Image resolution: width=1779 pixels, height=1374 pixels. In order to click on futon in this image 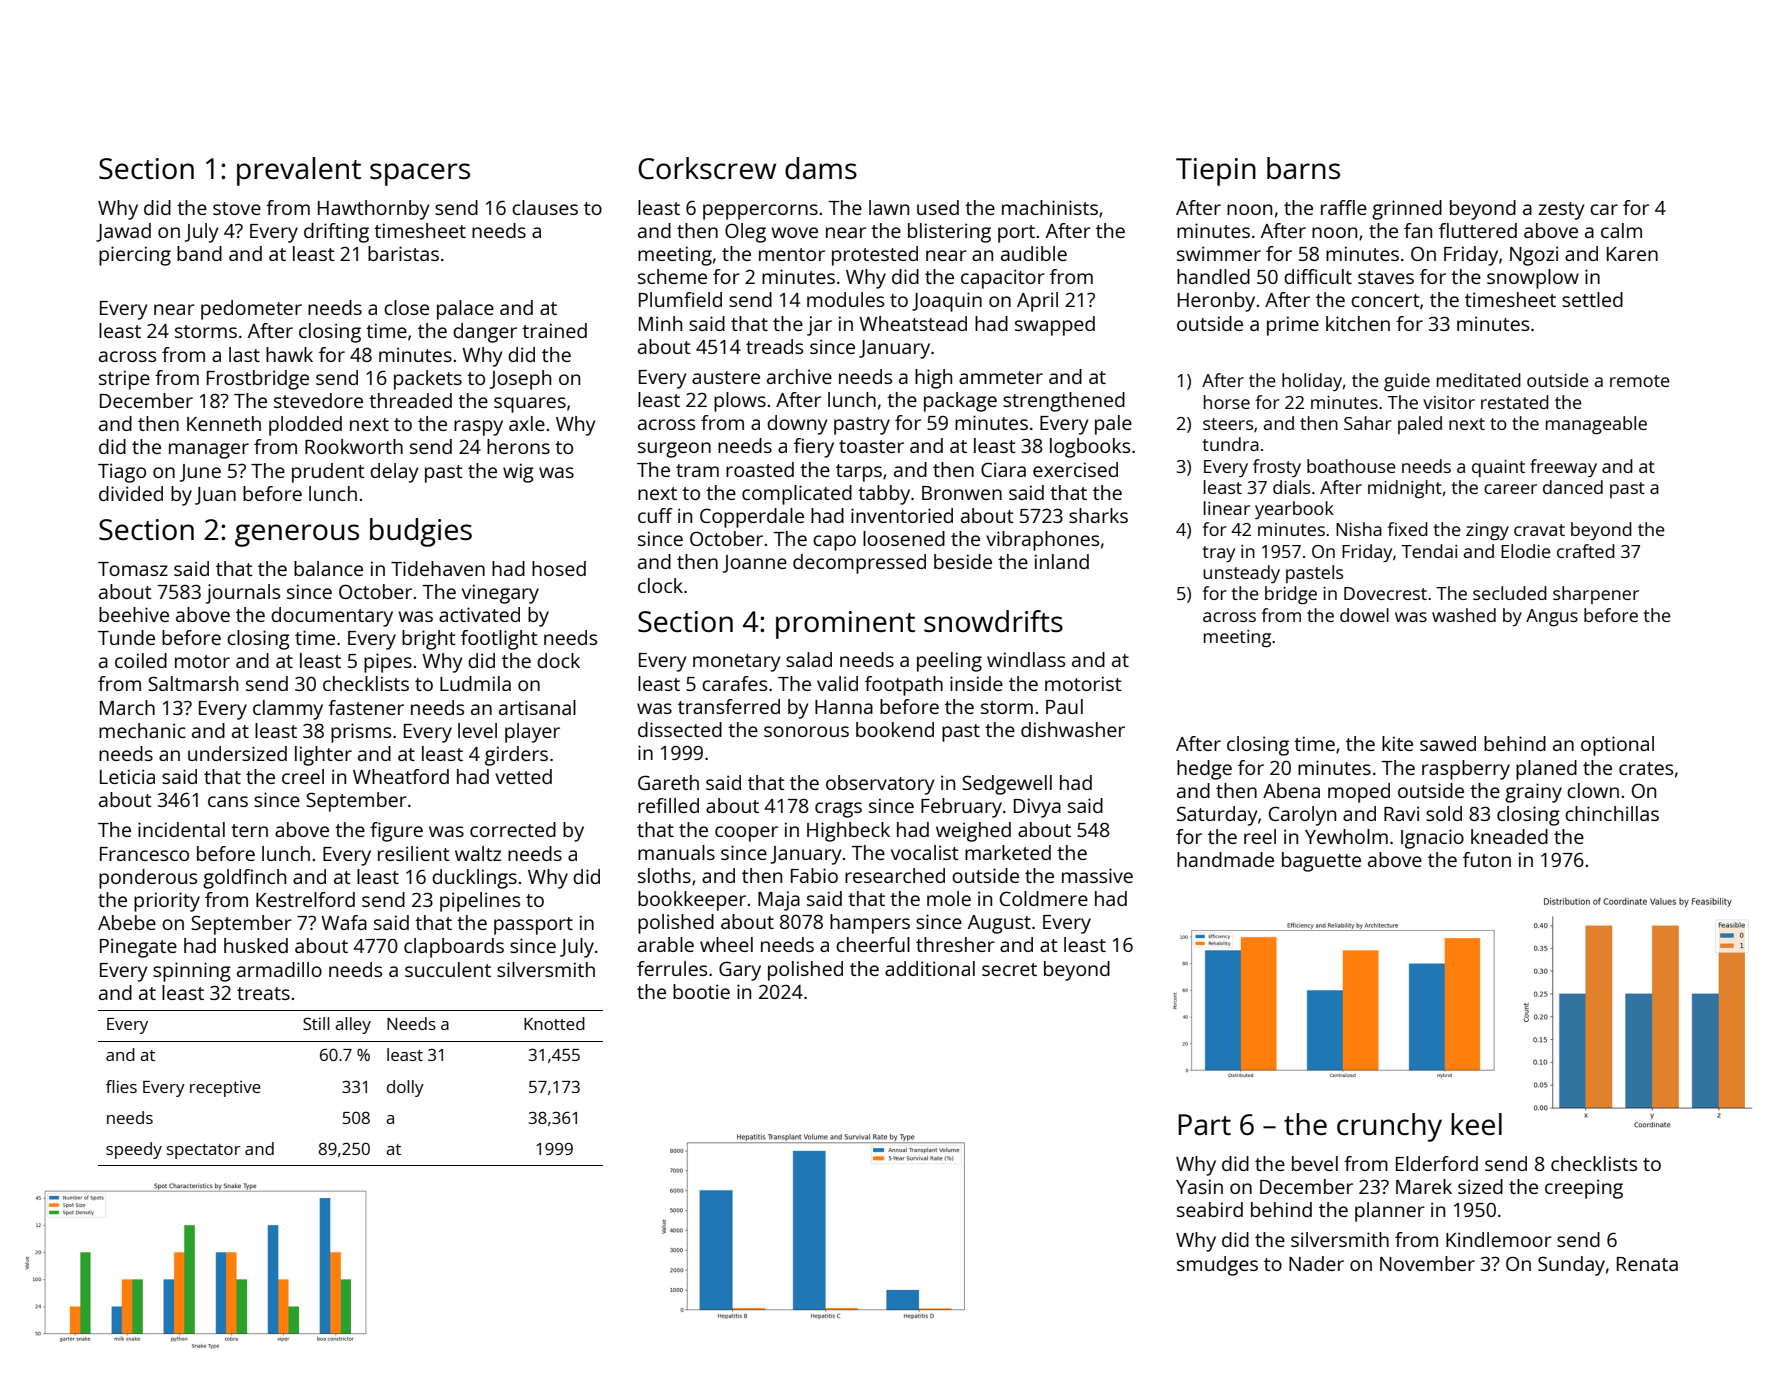, I will do `click(1487, 859)`.
